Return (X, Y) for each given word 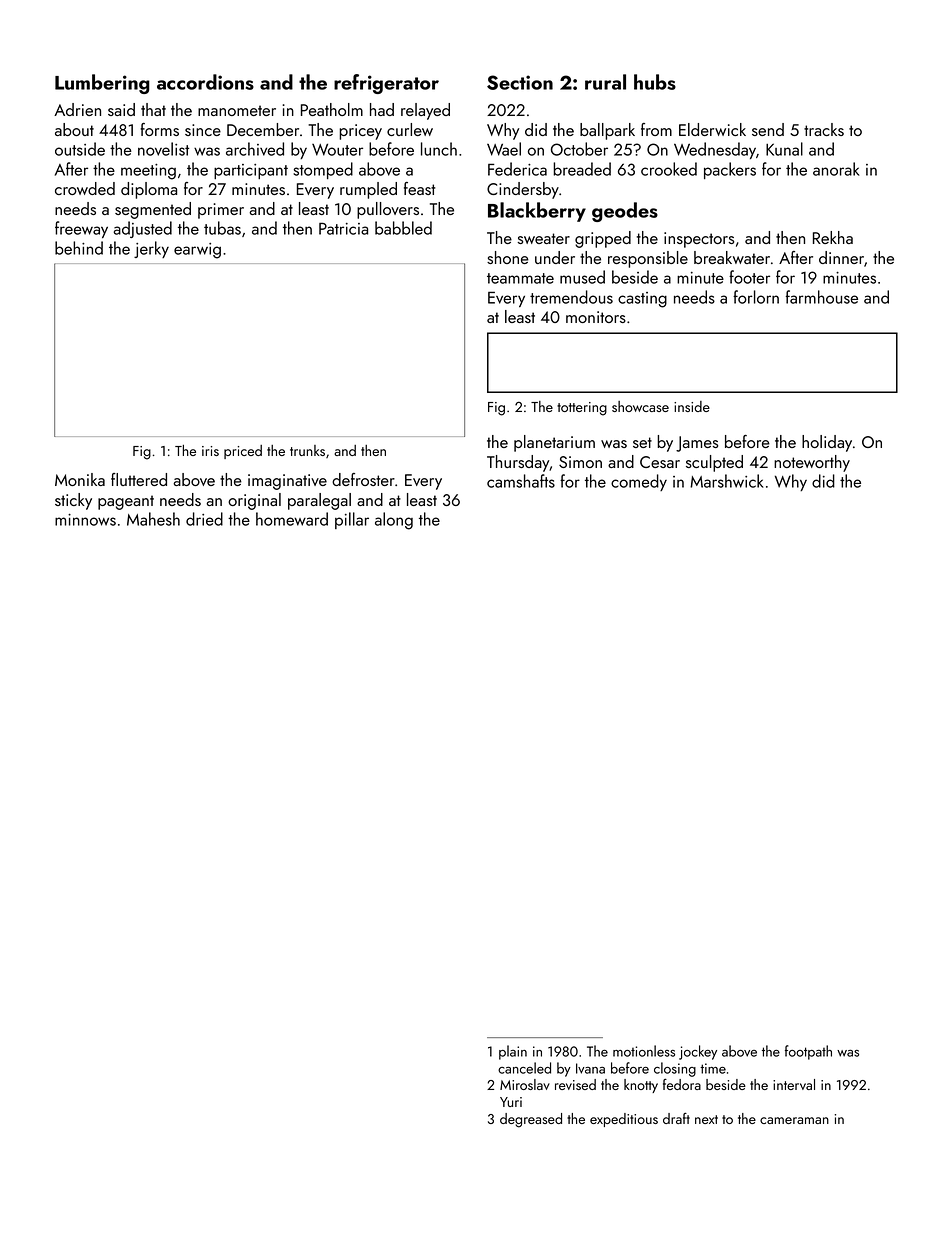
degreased (531, 1120)
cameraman (794, 1120)
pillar (352, 520)
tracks (824, 129)
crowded (85, 188)
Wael (504, 149)
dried (204, 519)
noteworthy (812, 463)
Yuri (511, 1102)
